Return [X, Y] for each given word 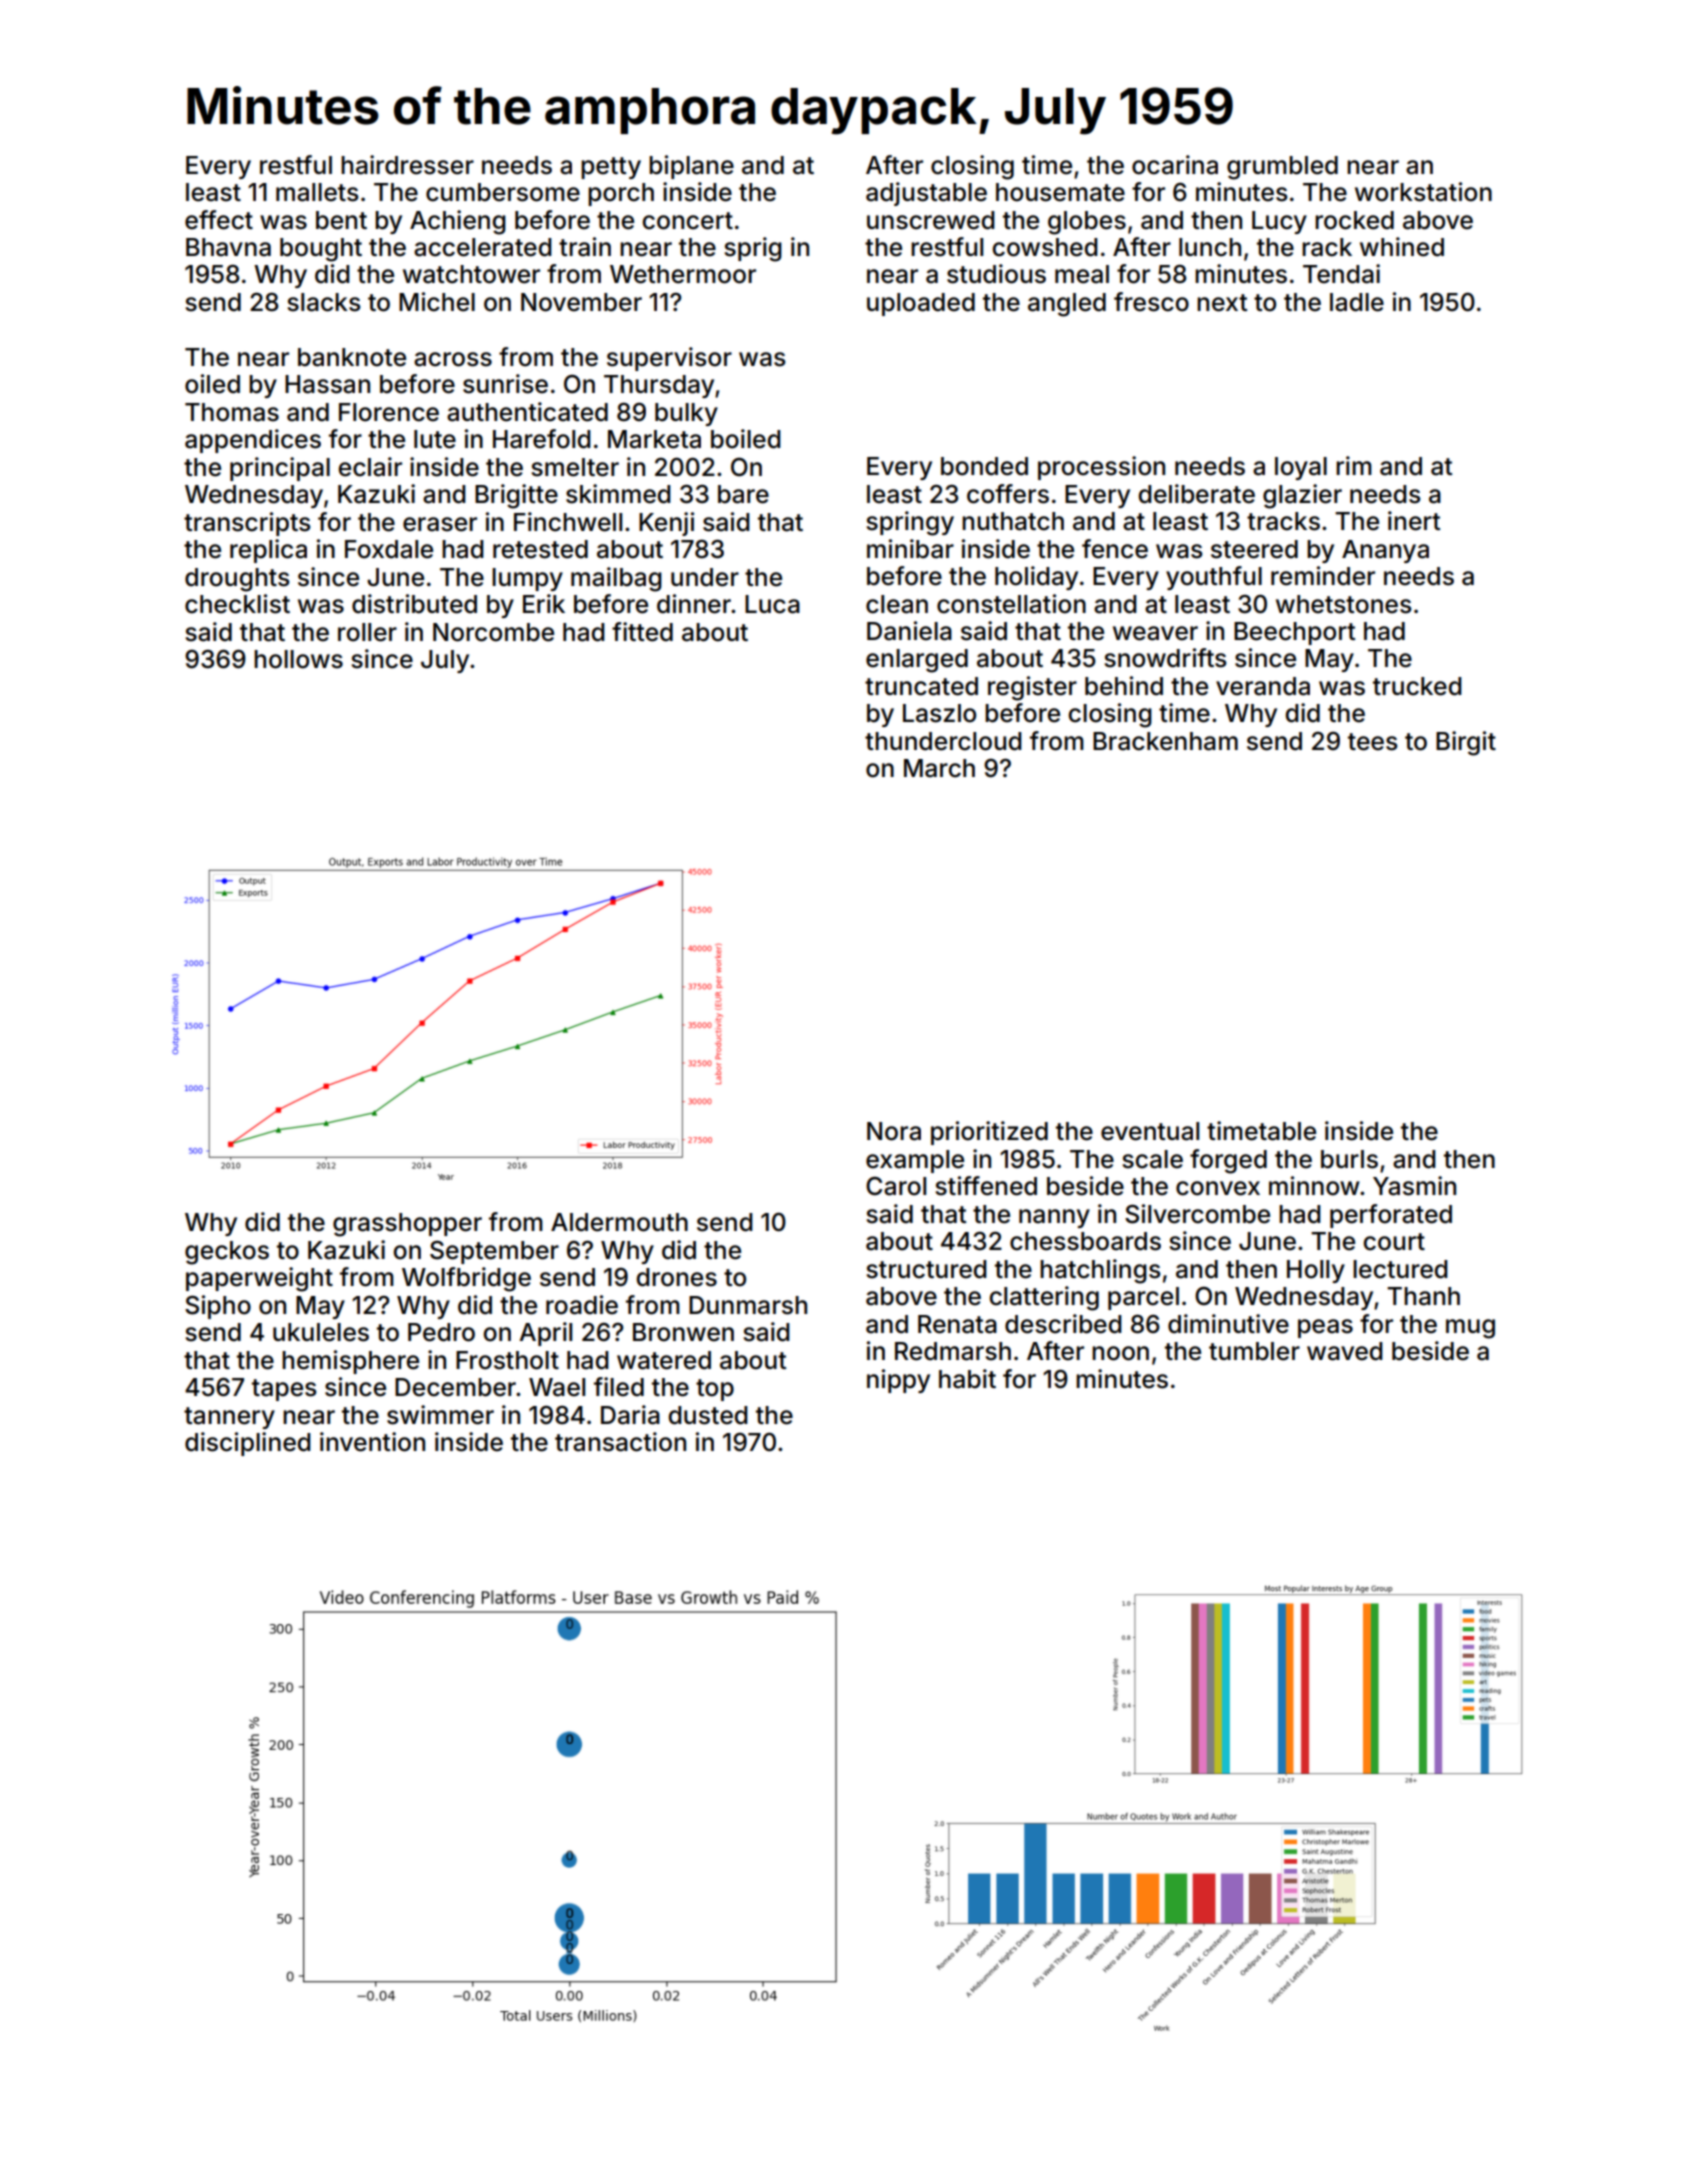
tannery [229, 1418]
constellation [1011, 604]
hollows [298, 659]
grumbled [1282, 168]
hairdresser [407, 165]
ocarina [1175, 165]
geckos [227, 1253]
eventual [1150, 1131]
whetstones [1344, 604]
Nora [894, 1131]
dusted [708, 1415]
